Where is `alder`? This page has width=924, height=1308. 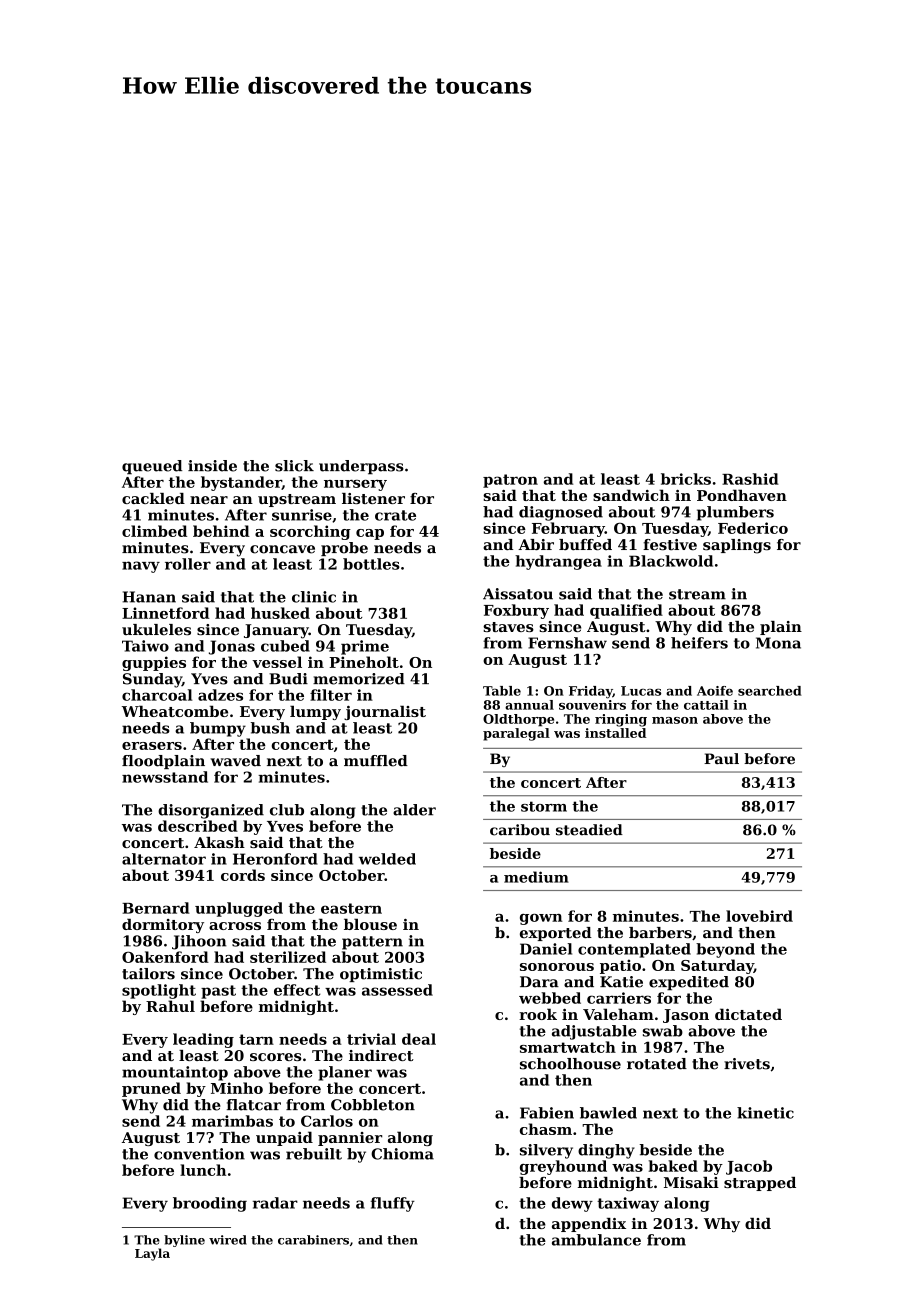
alder is located at coordinates (414, 810).
